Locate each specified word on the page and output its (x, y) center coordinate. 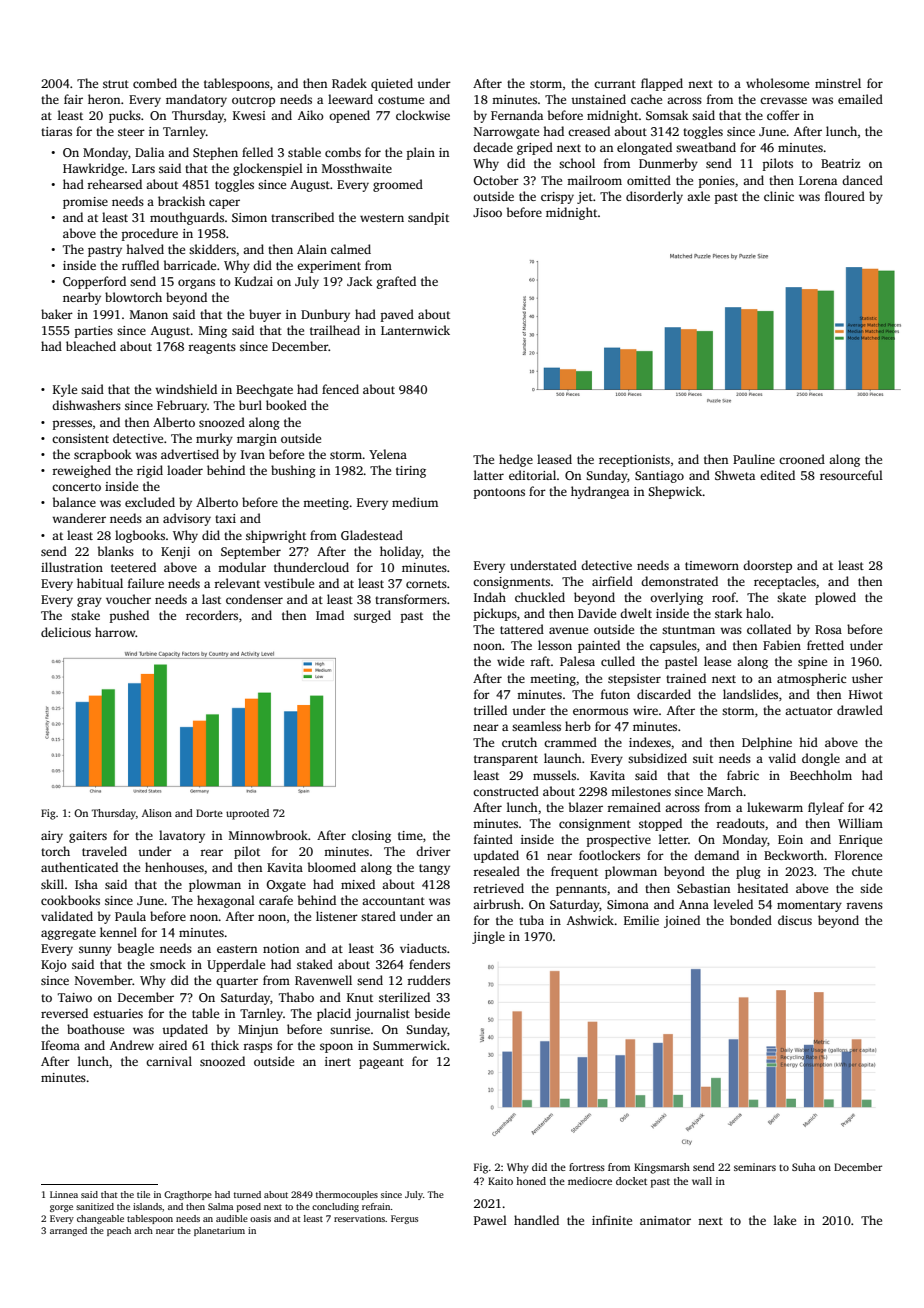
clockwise (423, 115)
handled (536, 1220)
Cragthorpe (188, 1195)
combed (155, 83)
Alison (157, 813)
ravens (864, 905)
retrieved (498, 888)
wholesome (777, 83)
